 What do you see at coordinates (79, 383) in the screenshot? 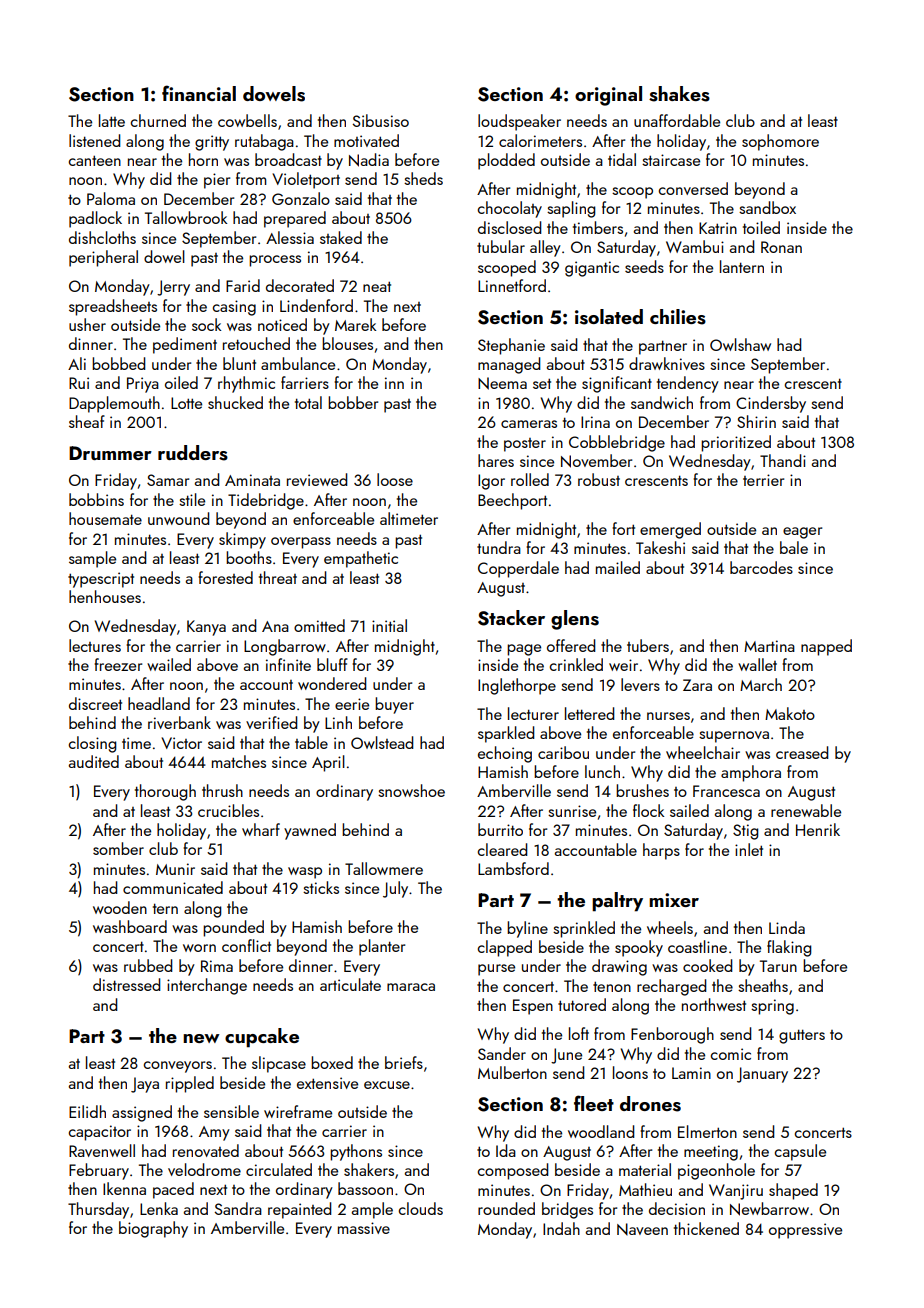
I see `Rui` at bounding box center [79, 383].
